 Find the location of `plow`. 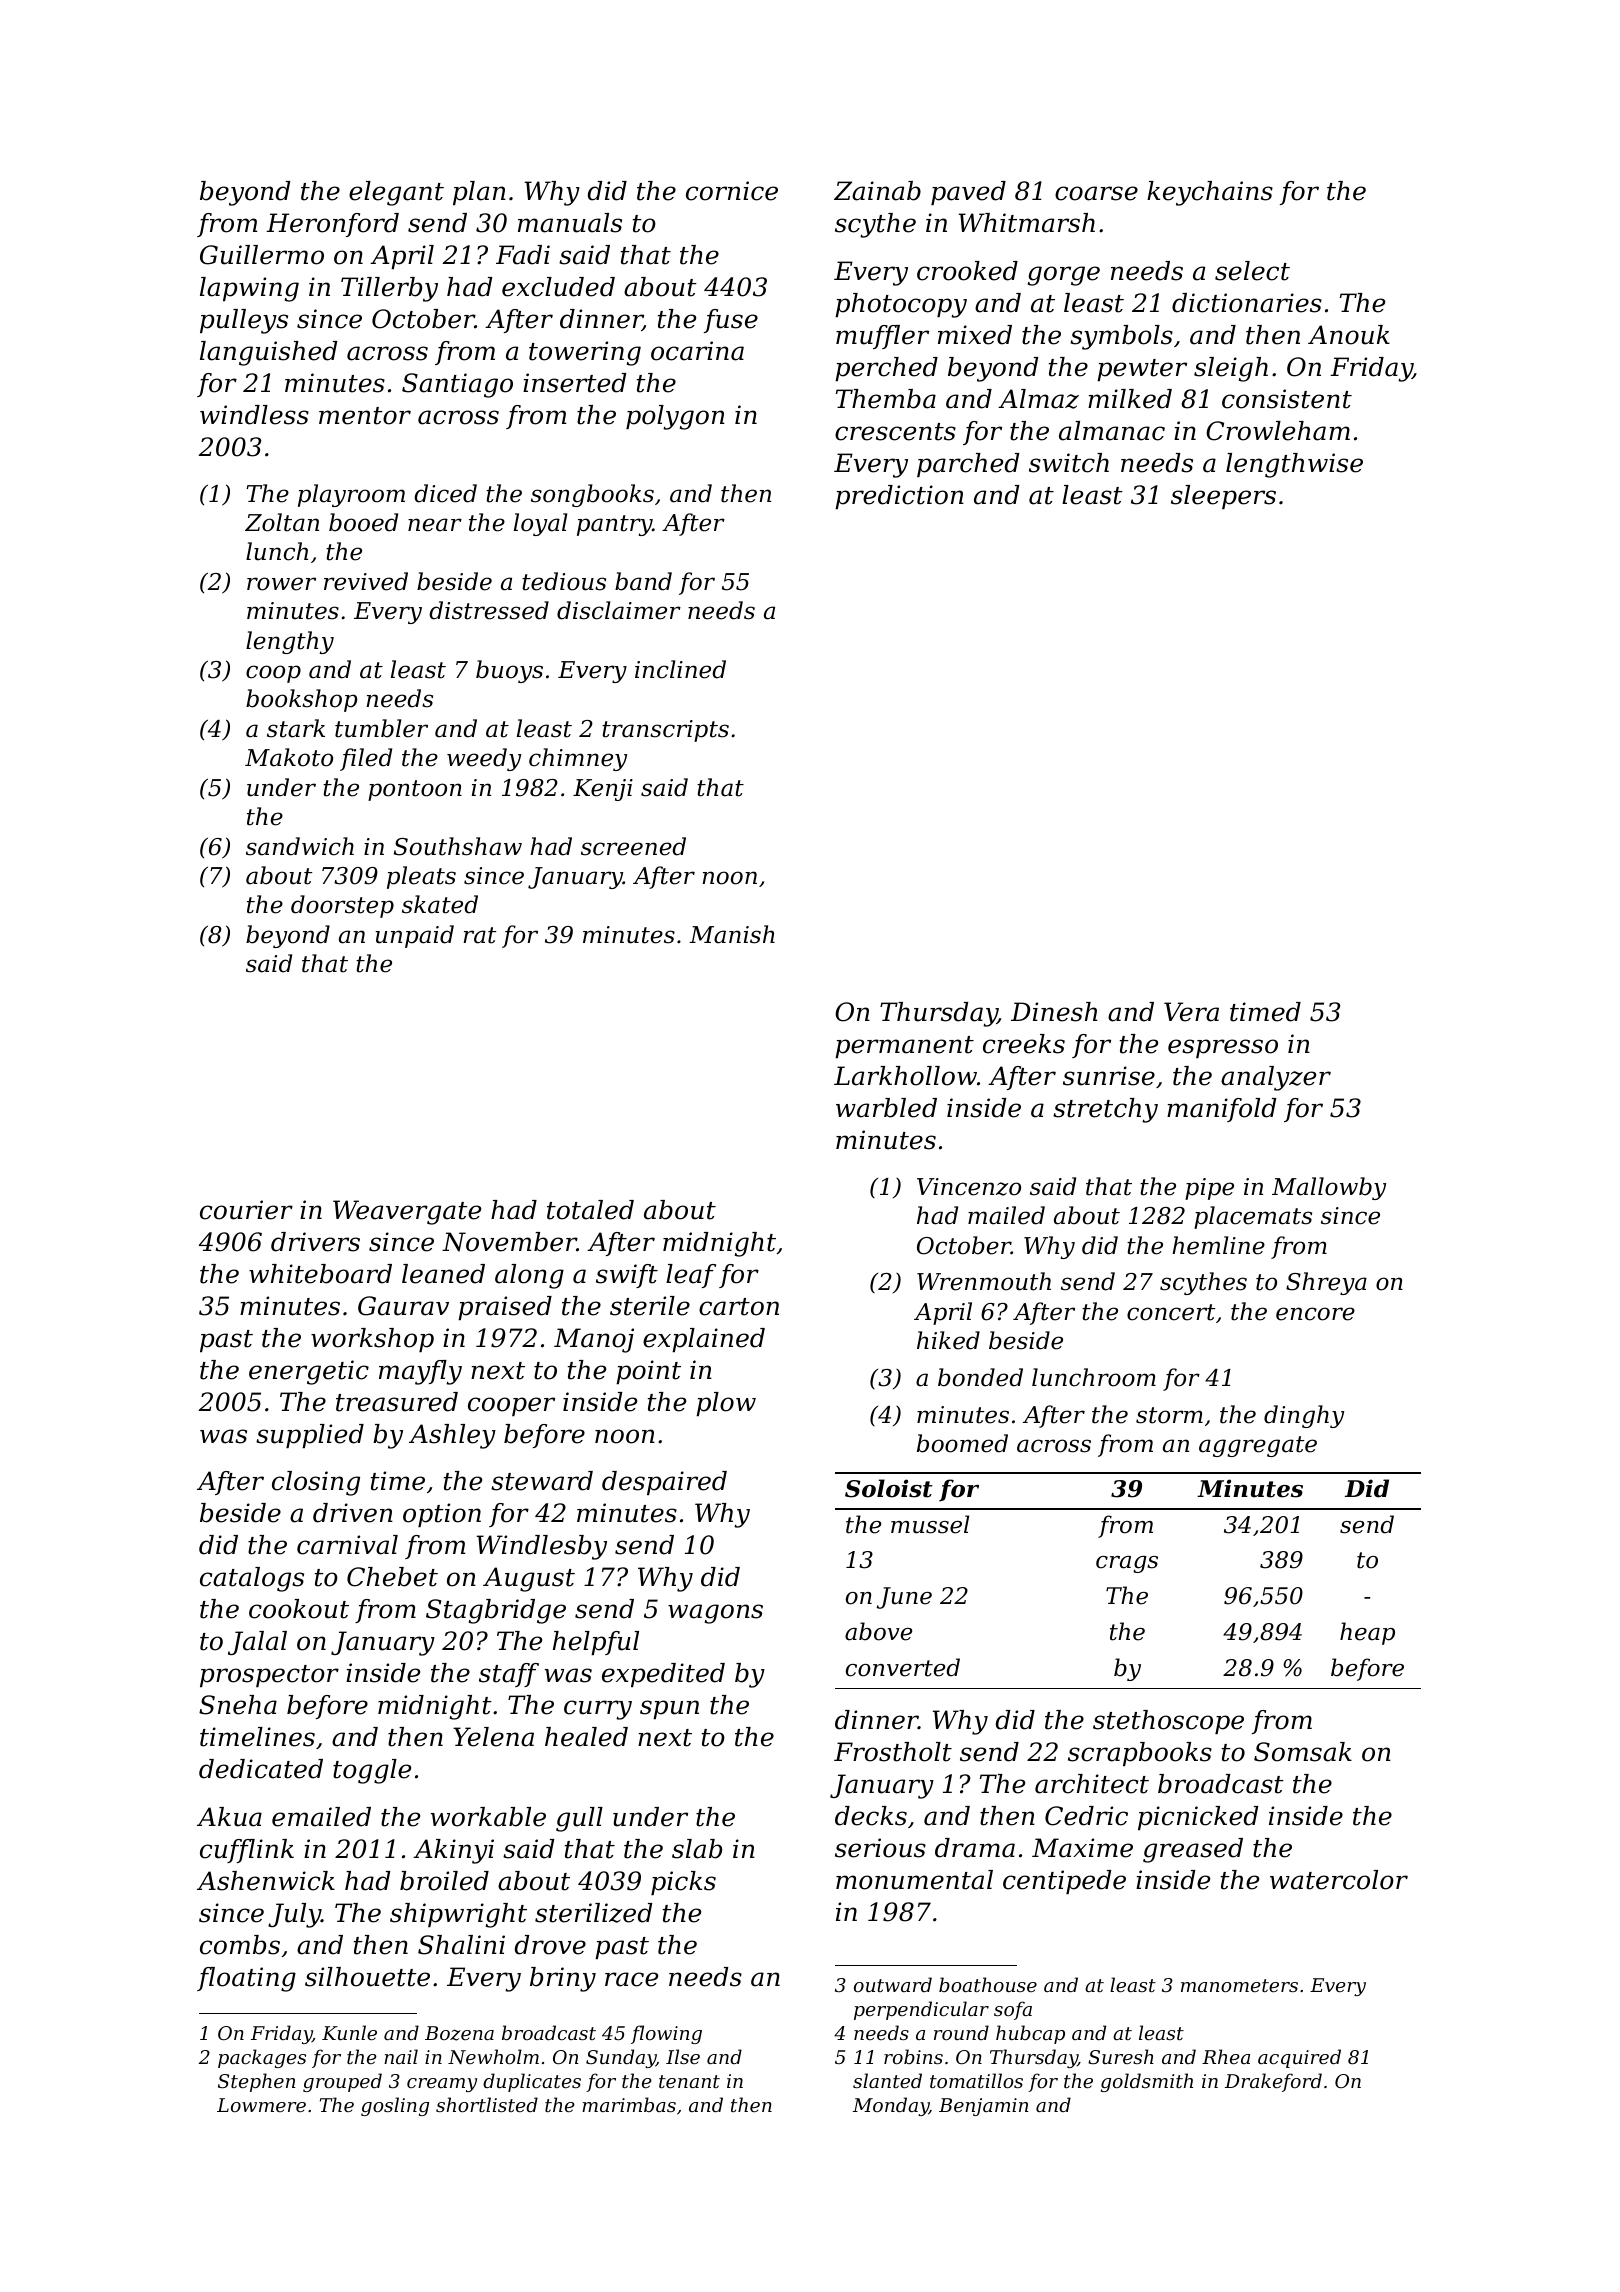

plow is located at coordinates (726, 1404).
